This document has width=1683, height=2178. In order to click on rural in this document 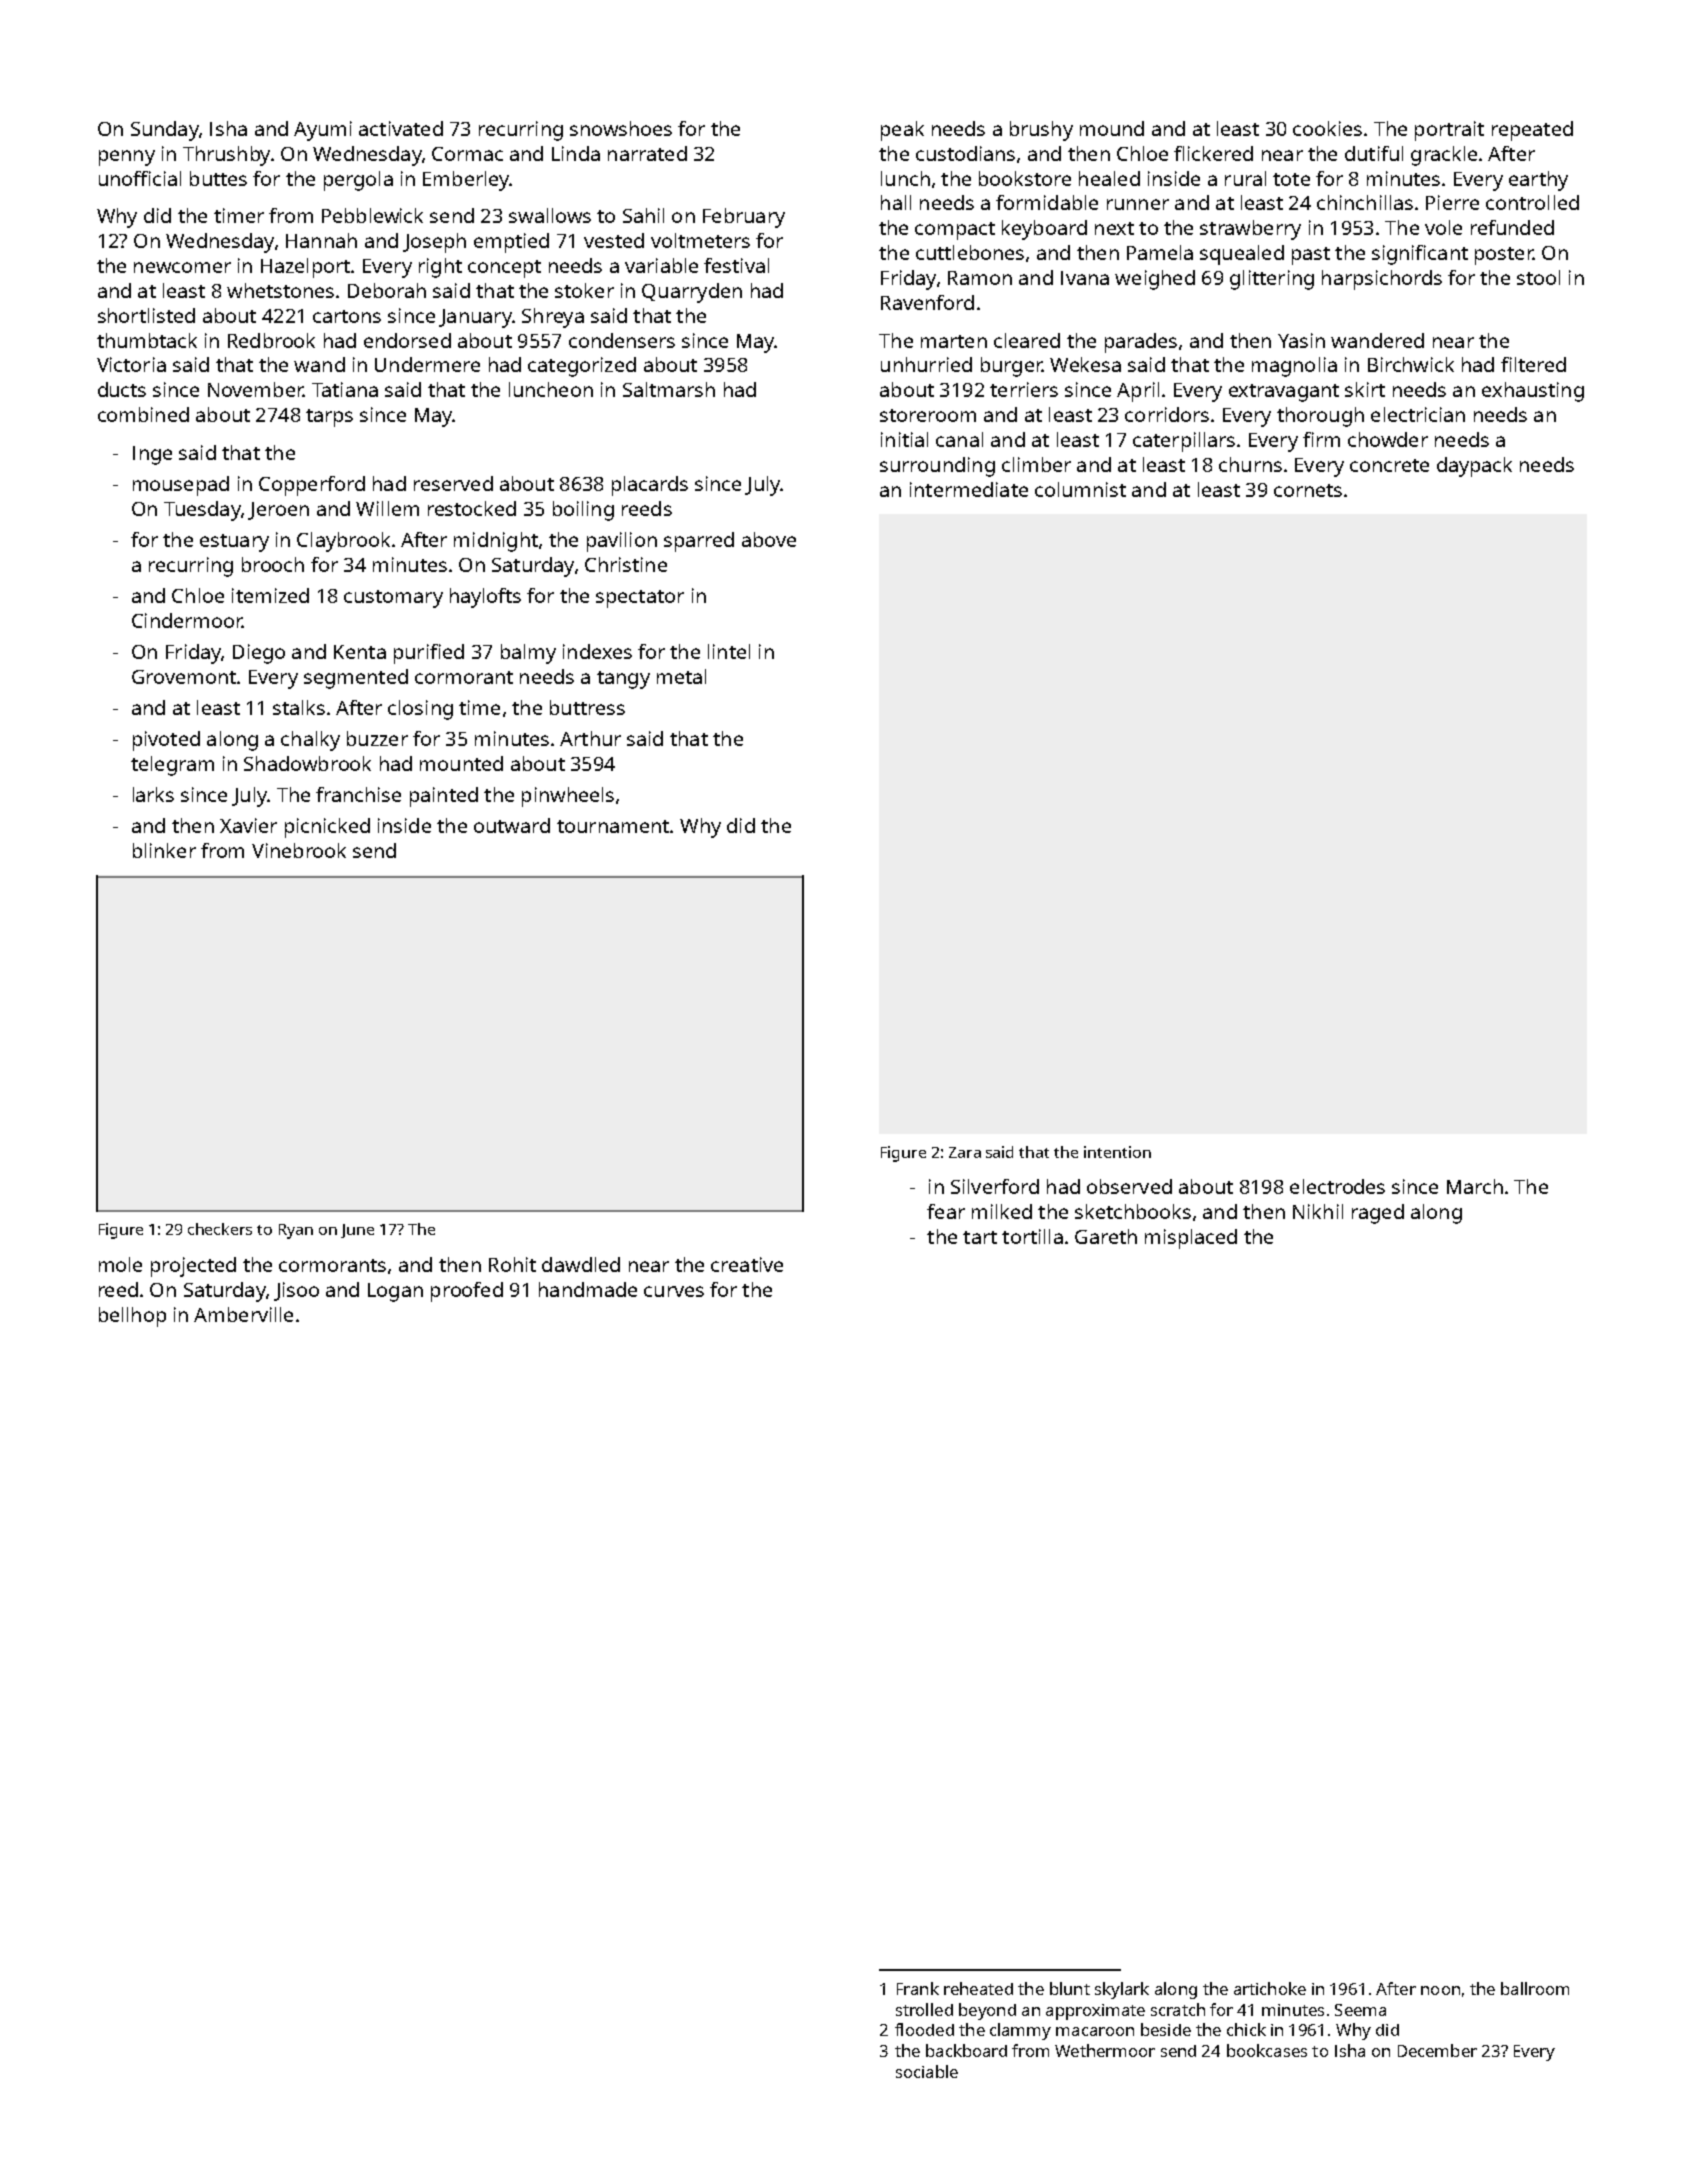, I will do `click(1245, 178)`.
